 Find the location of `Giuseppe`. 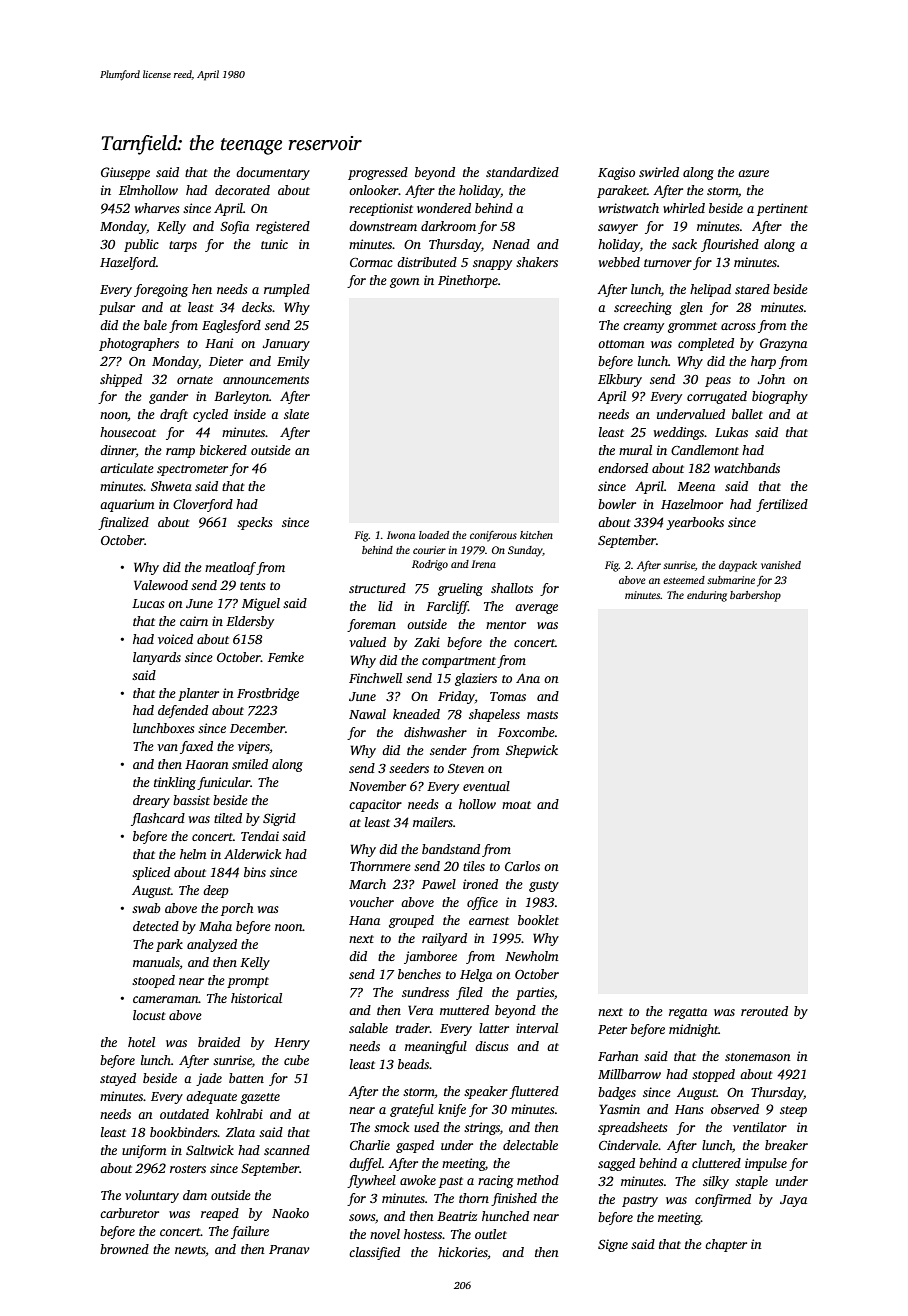

Giuseppe is located at coordinates (125, 173).
